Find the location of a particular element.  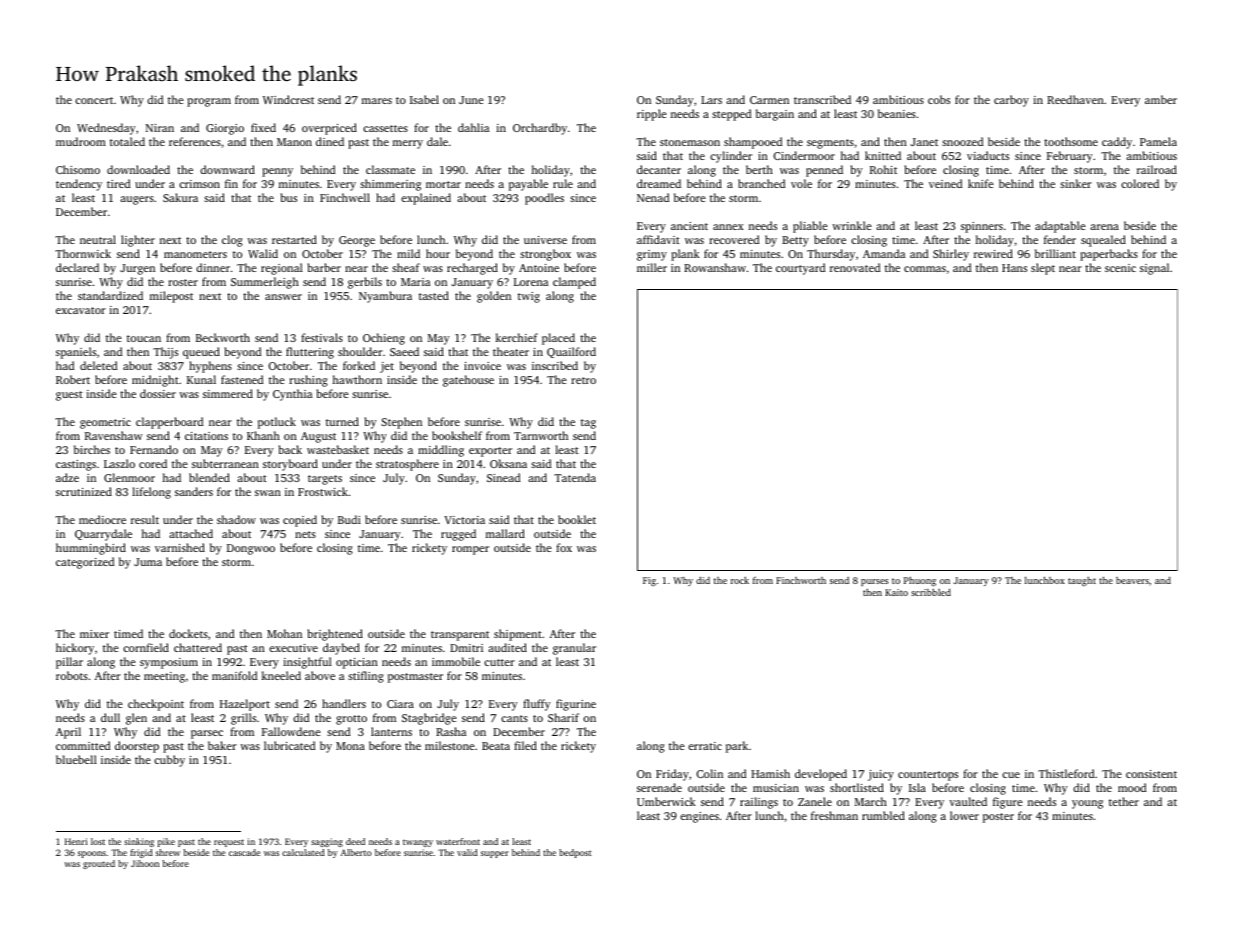

golden is located at coordinates (494, 297).
